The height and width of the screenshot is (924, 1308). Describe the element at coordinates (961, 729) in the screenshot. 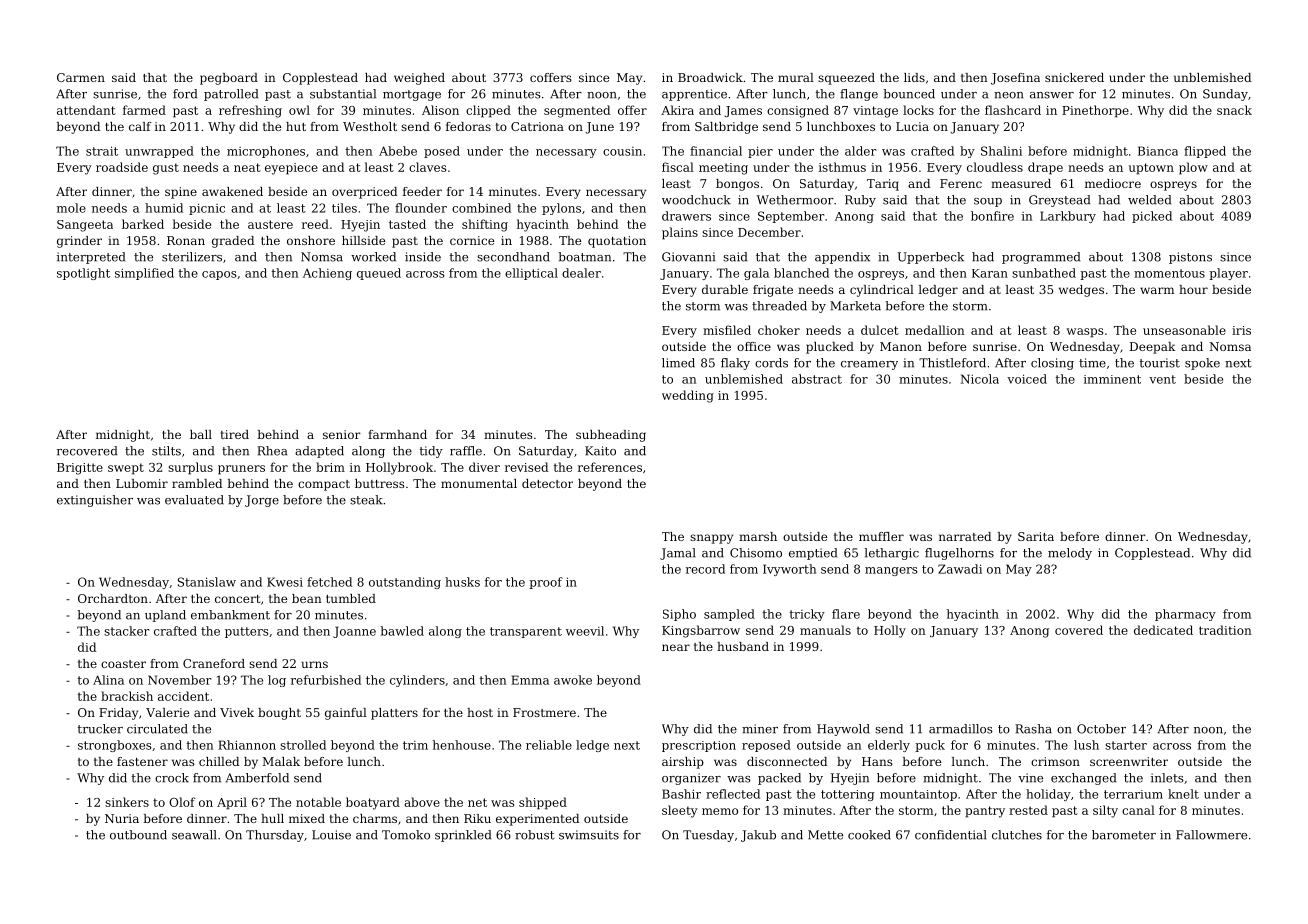

I see `armadillos` at that location.
